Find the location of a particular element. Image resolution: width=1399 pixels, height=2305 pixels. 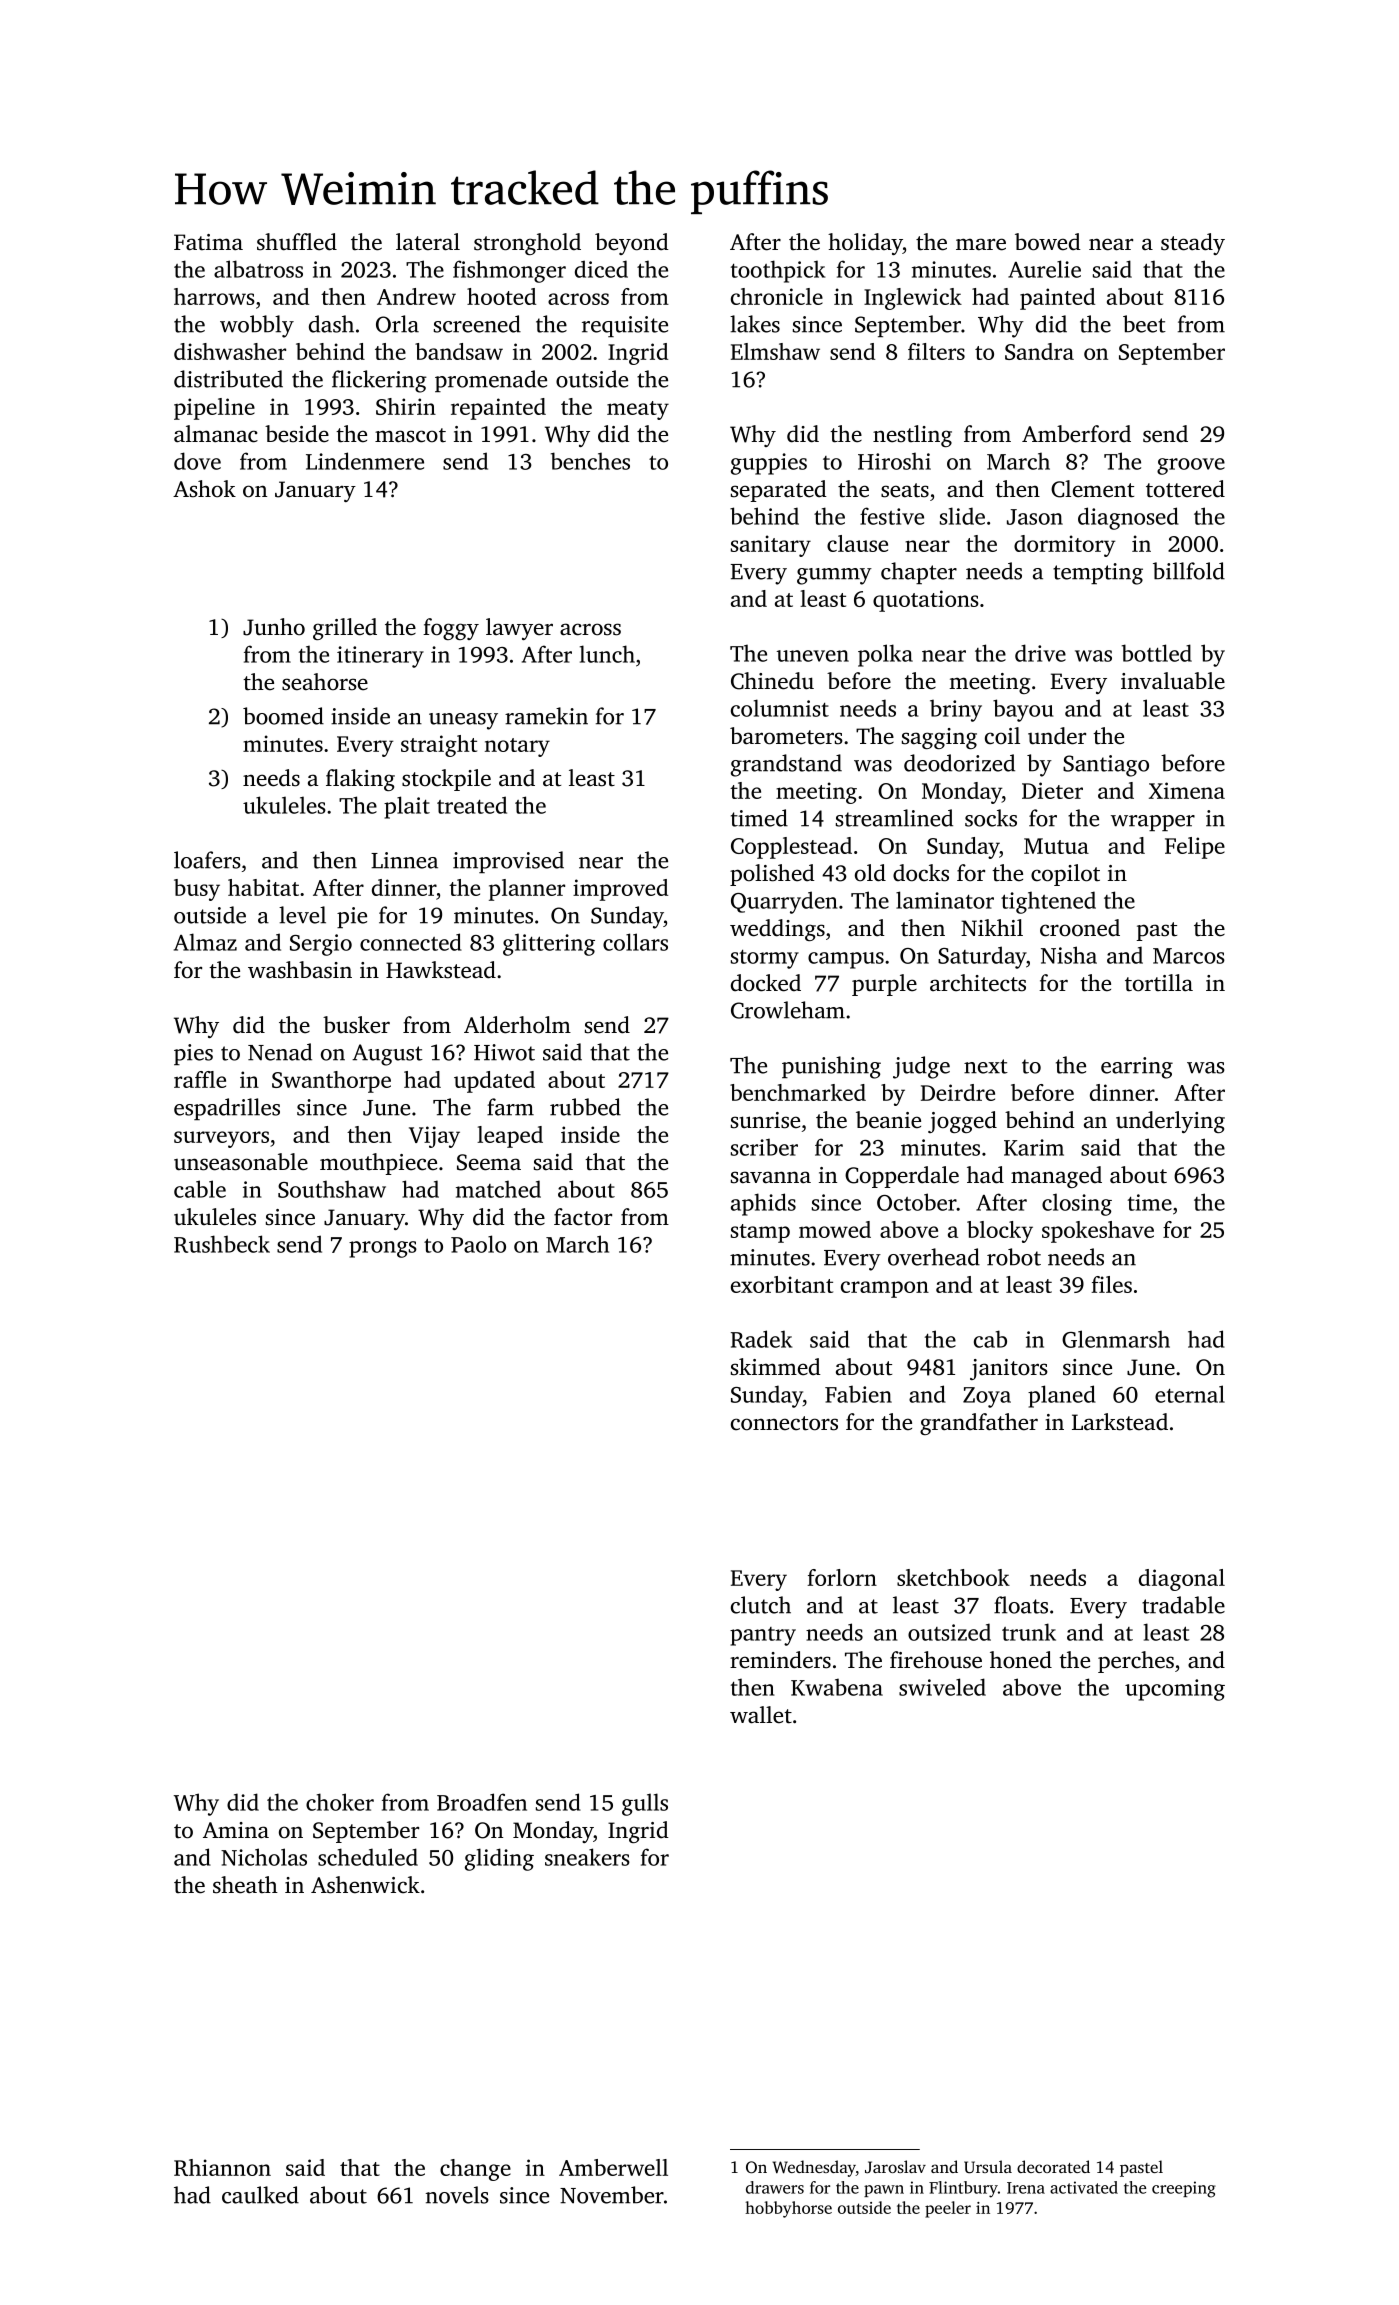

foggy is located at coordinates (451, 629).
